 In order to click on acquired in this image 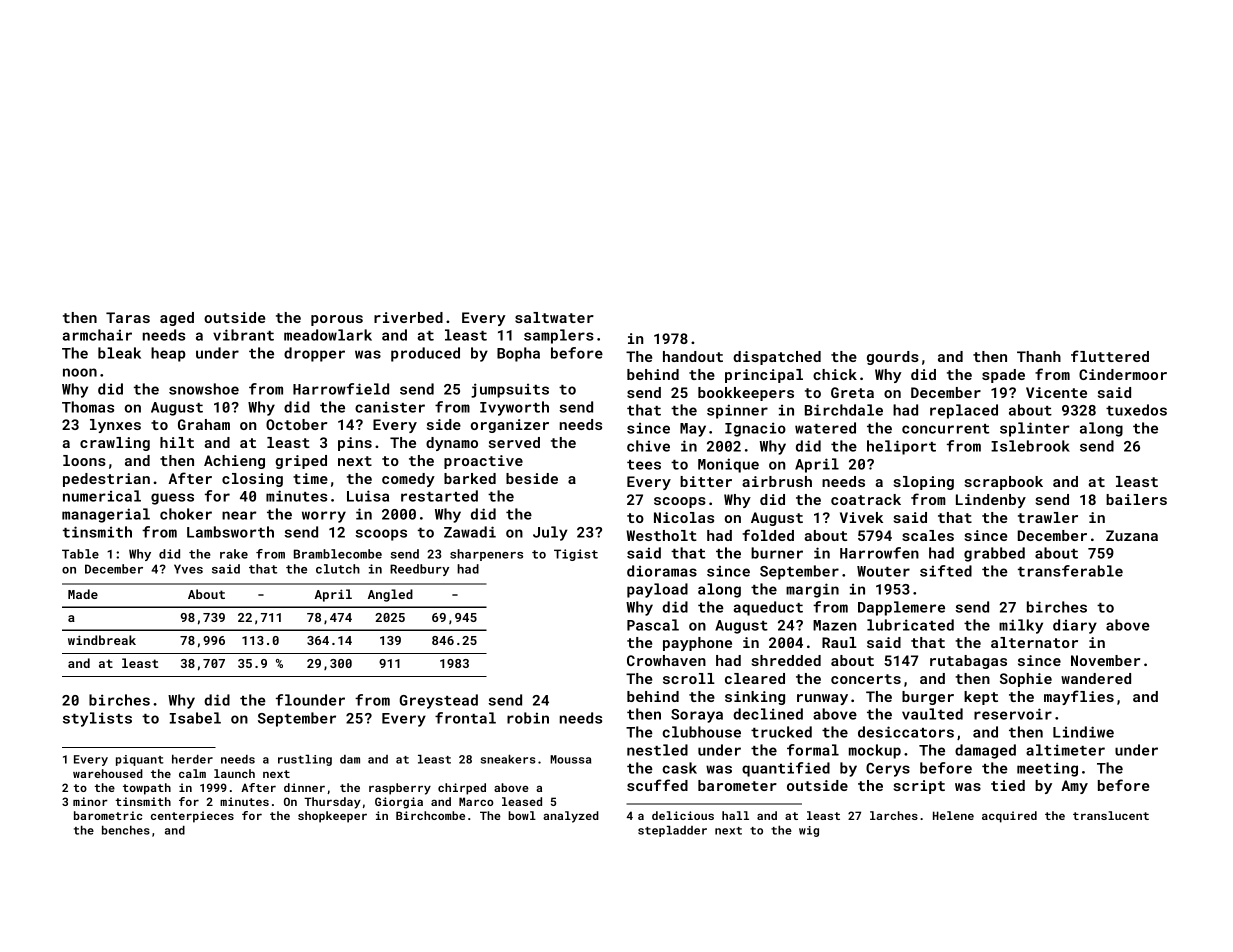, I will do `click(1009, 817)`.
